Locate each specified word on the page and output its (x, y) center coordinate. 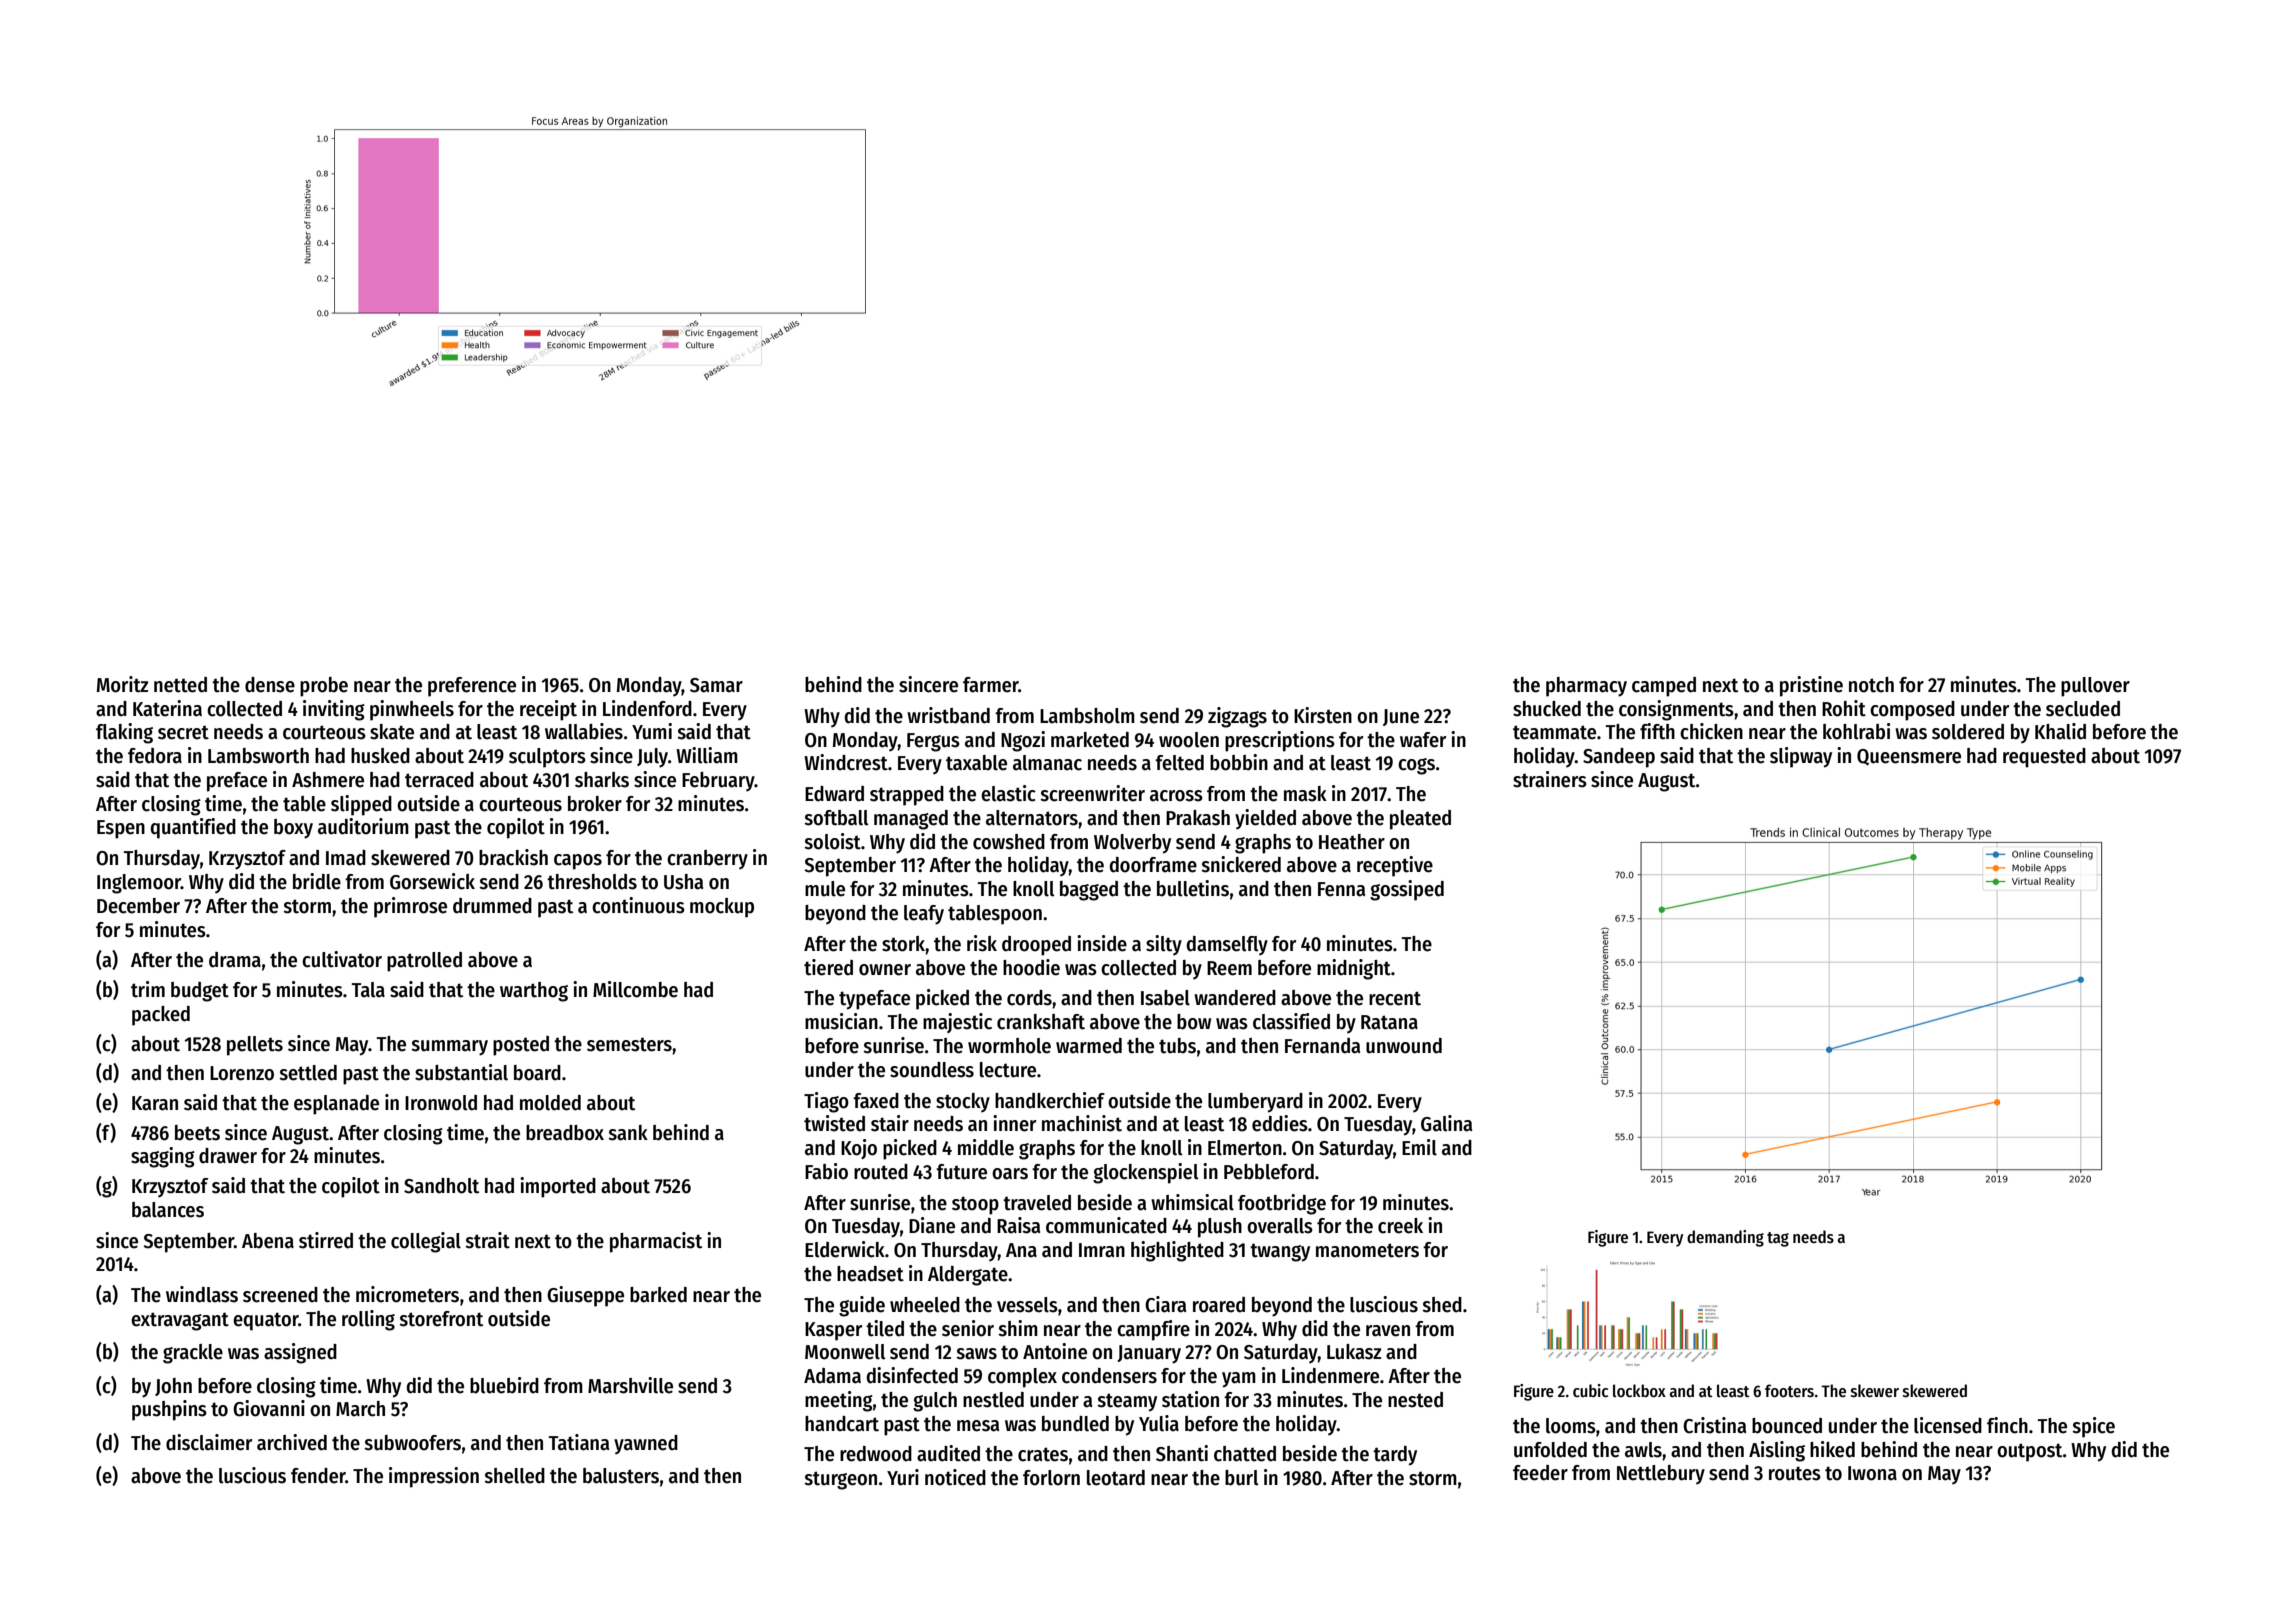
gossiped (1407, 890)
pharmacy (1586, 687)
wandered (1235, 998)
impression (434, 1477)
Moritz (122, 684)
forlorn (1051, 1478)
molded (550, 1103)
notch (1871, 685)
